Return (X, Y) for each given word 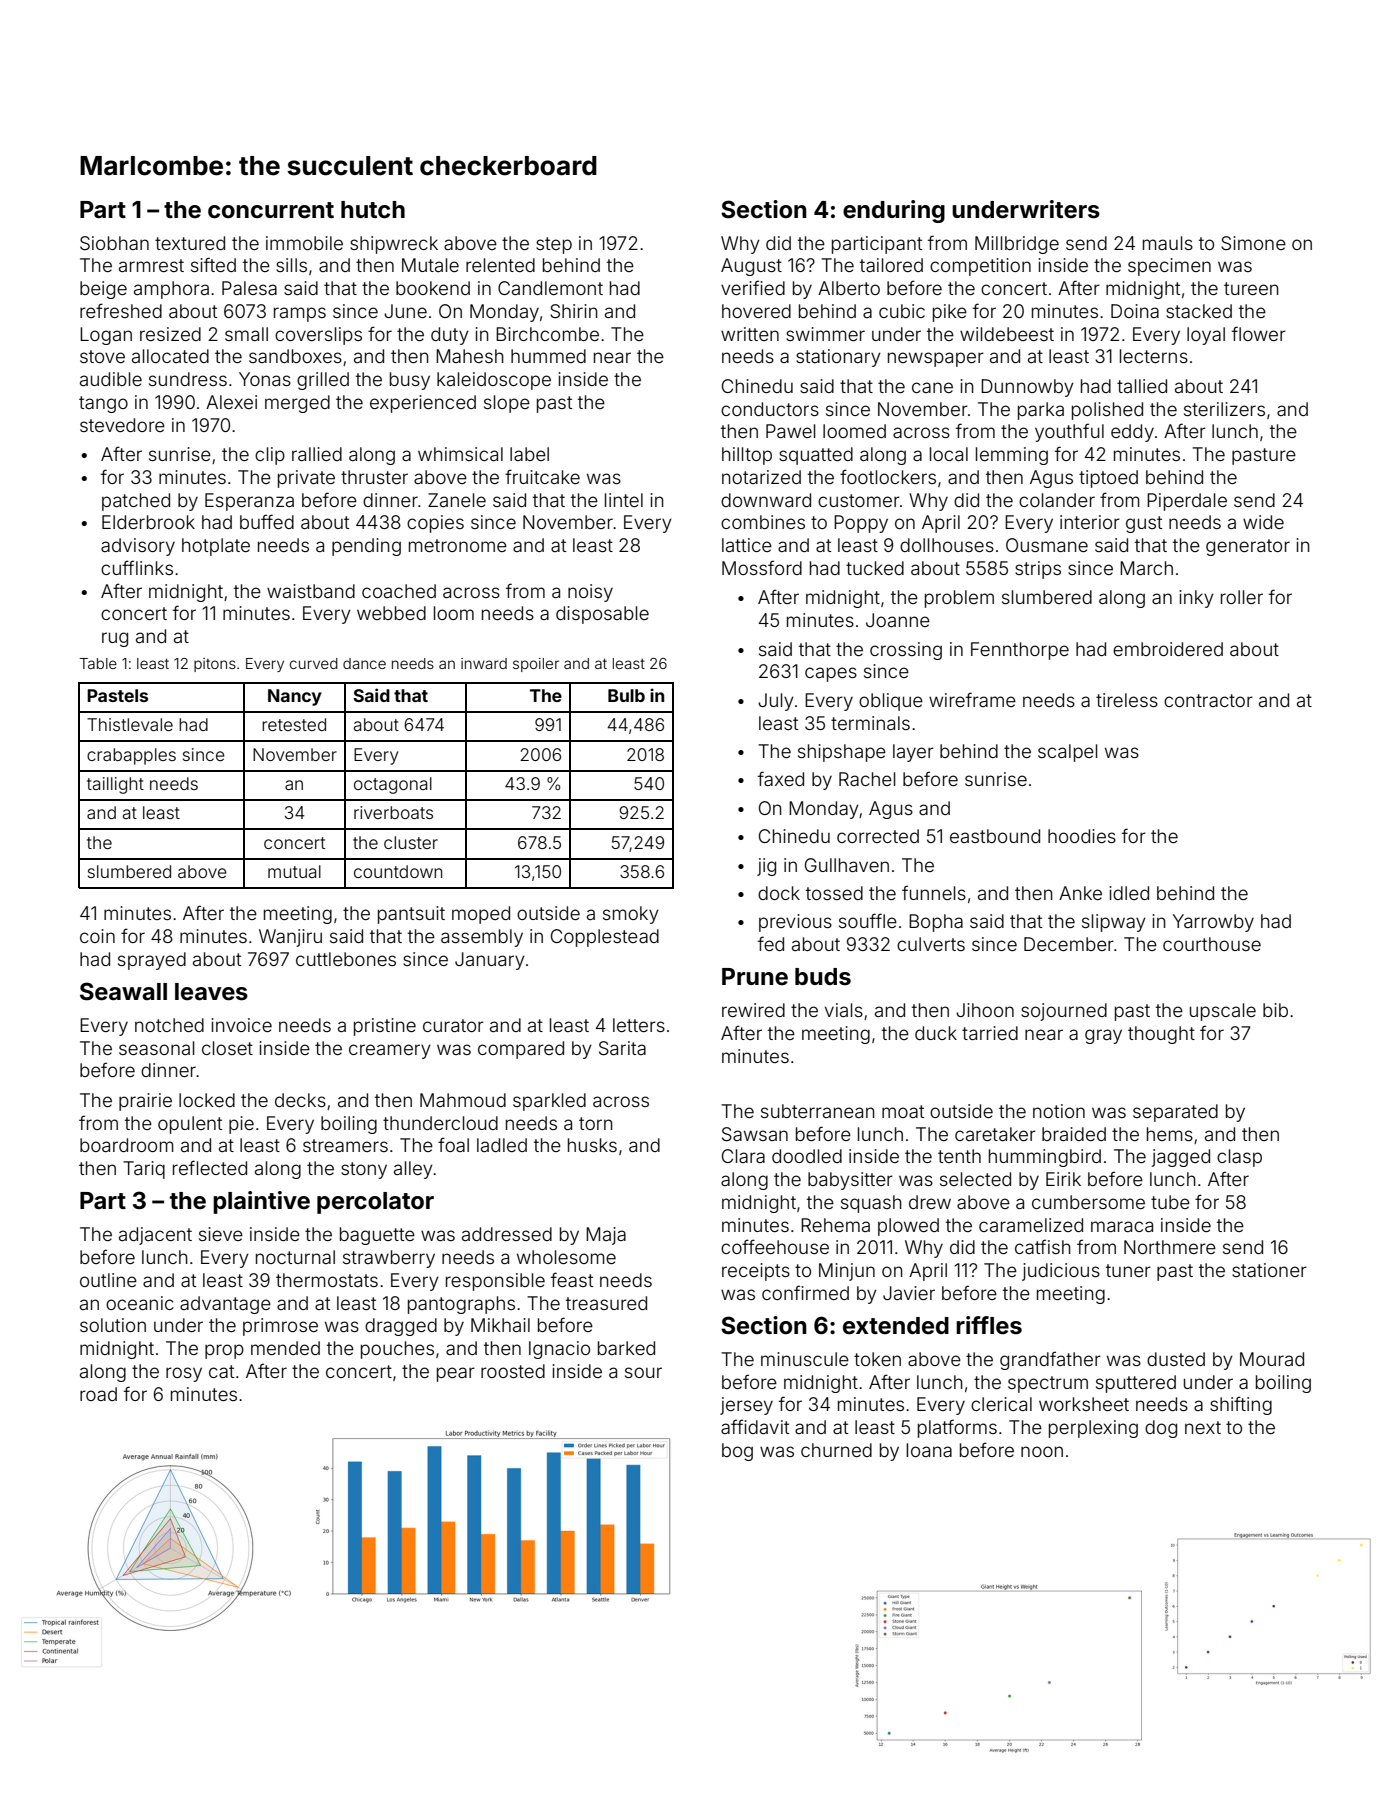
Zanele (457, 500)
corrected (878, 836)
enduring (894, 211)
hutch (373, 210)
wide (1263, 522)
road (98, 1394)
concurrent (271, 210)
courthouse (1212, 944)
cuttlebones (346, 959)
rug (115, 639)
